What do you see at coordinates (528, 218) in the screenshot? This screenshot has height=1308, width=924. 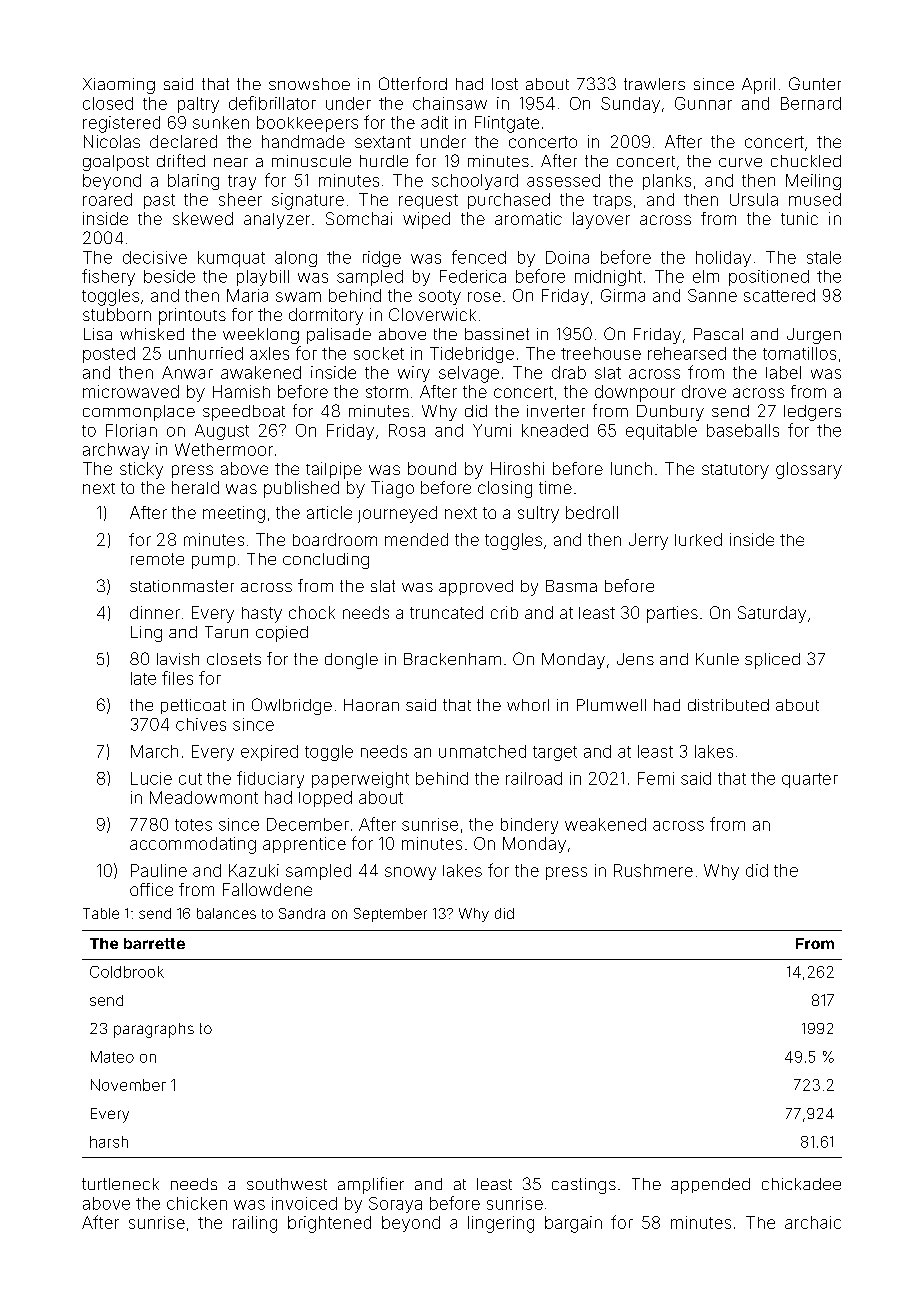 I see `aromatic` at bounding box center [528, 218].
